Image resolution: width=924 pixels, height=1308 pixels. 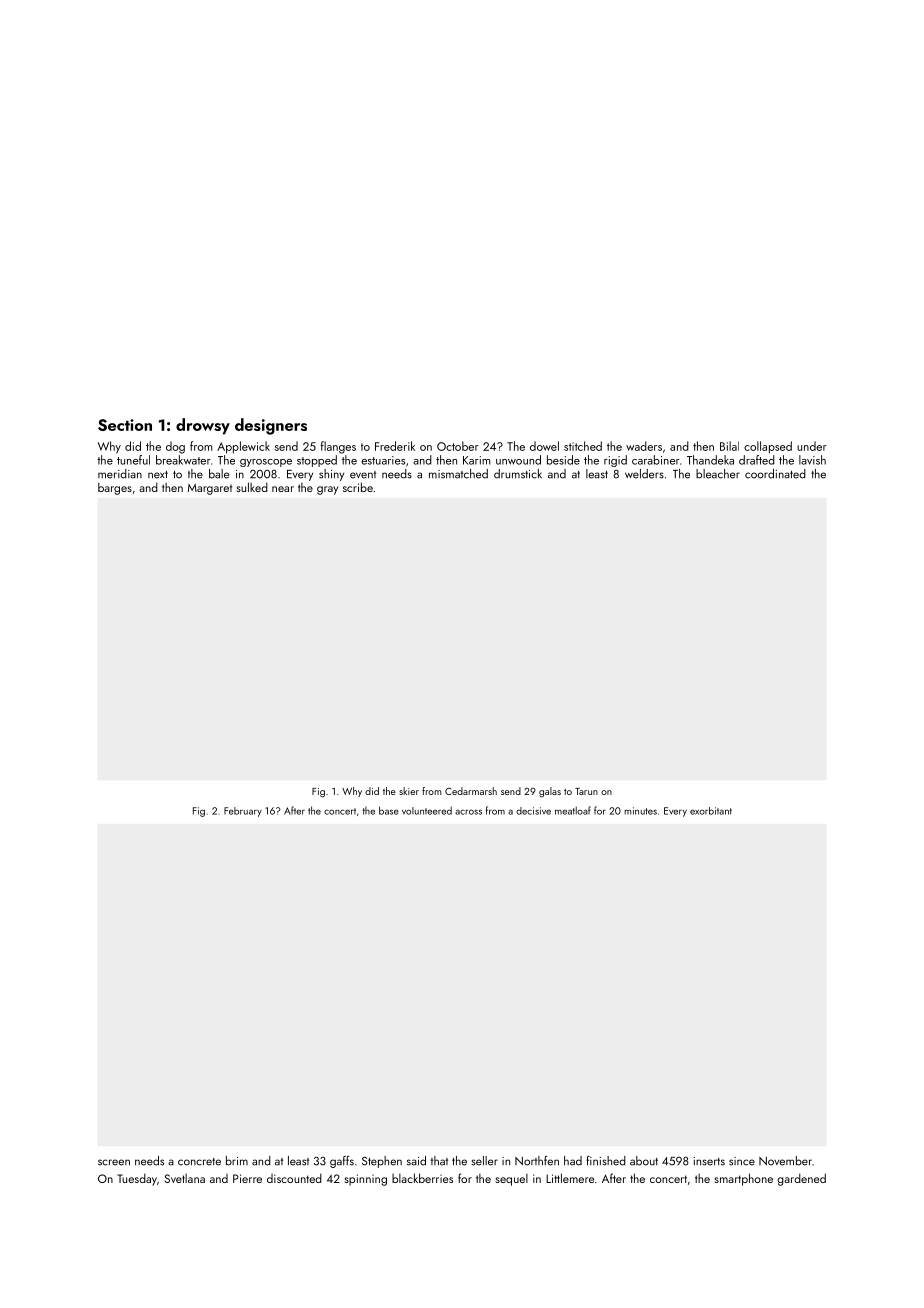 I want to click on bale, so click(x=219, y=474).
